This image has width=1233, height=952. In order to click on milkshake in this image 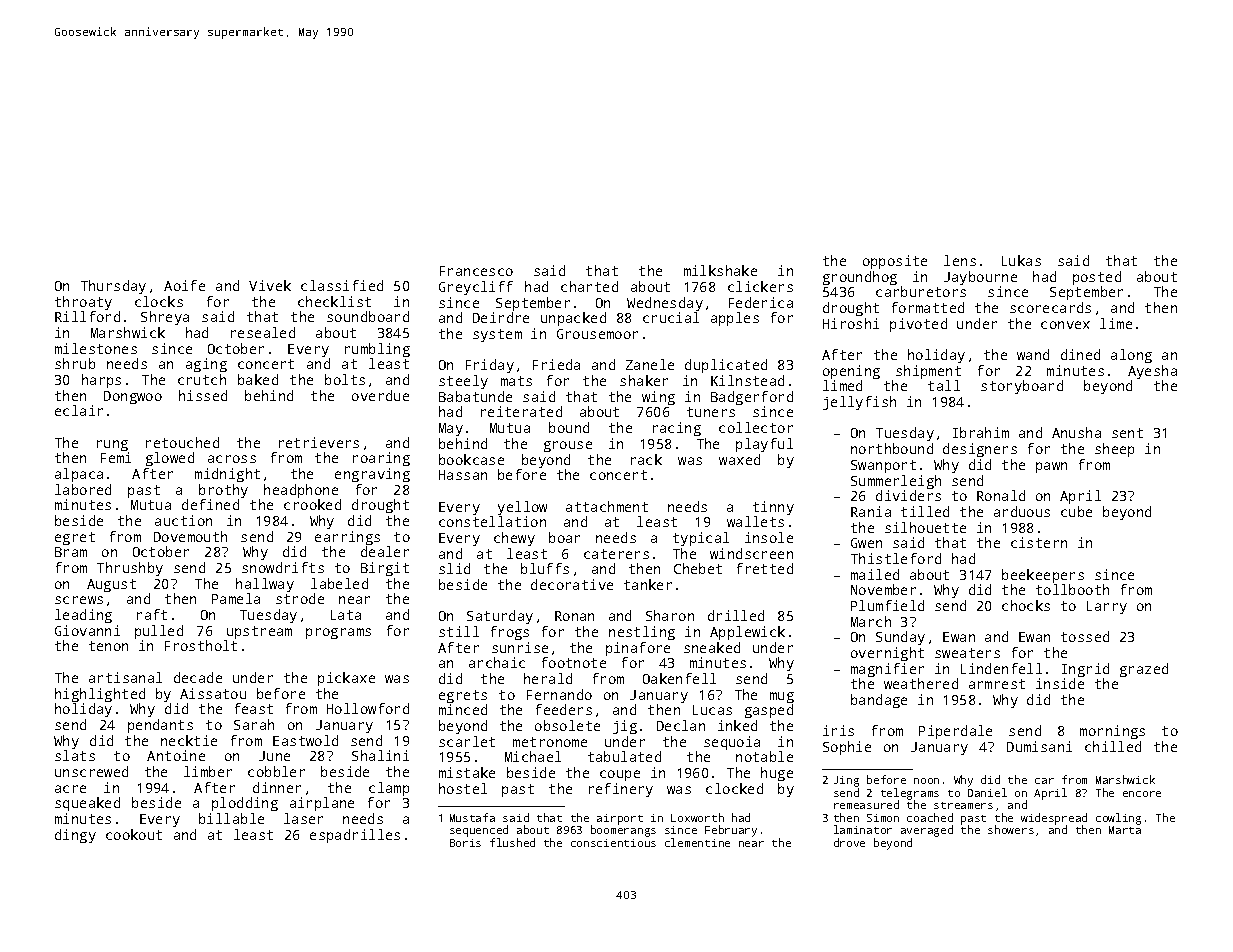, I will do `click(720, 270)`.
